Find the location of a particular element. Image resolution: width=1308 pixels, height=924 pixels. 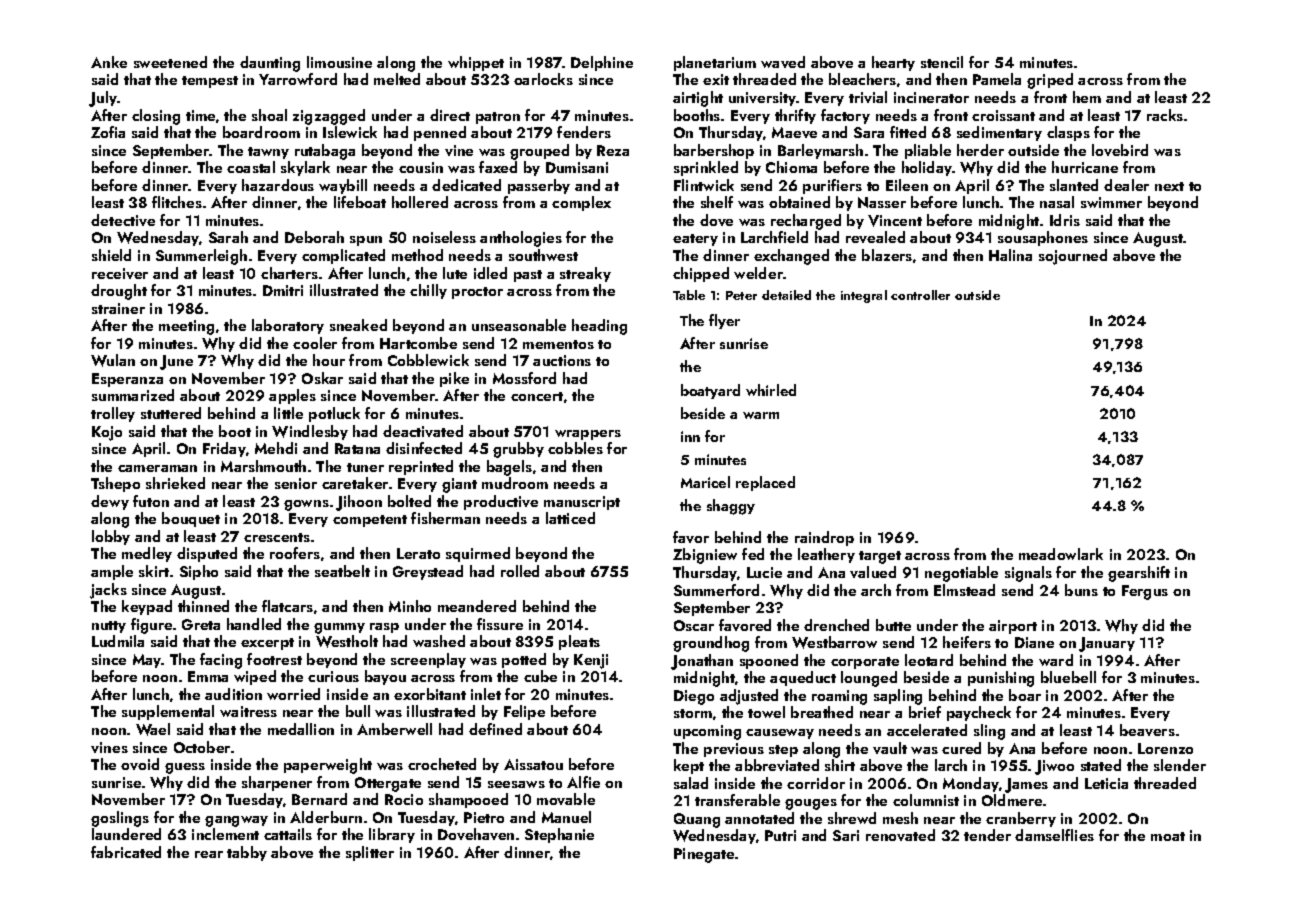

tuner is located at coordinates (365, 467).
